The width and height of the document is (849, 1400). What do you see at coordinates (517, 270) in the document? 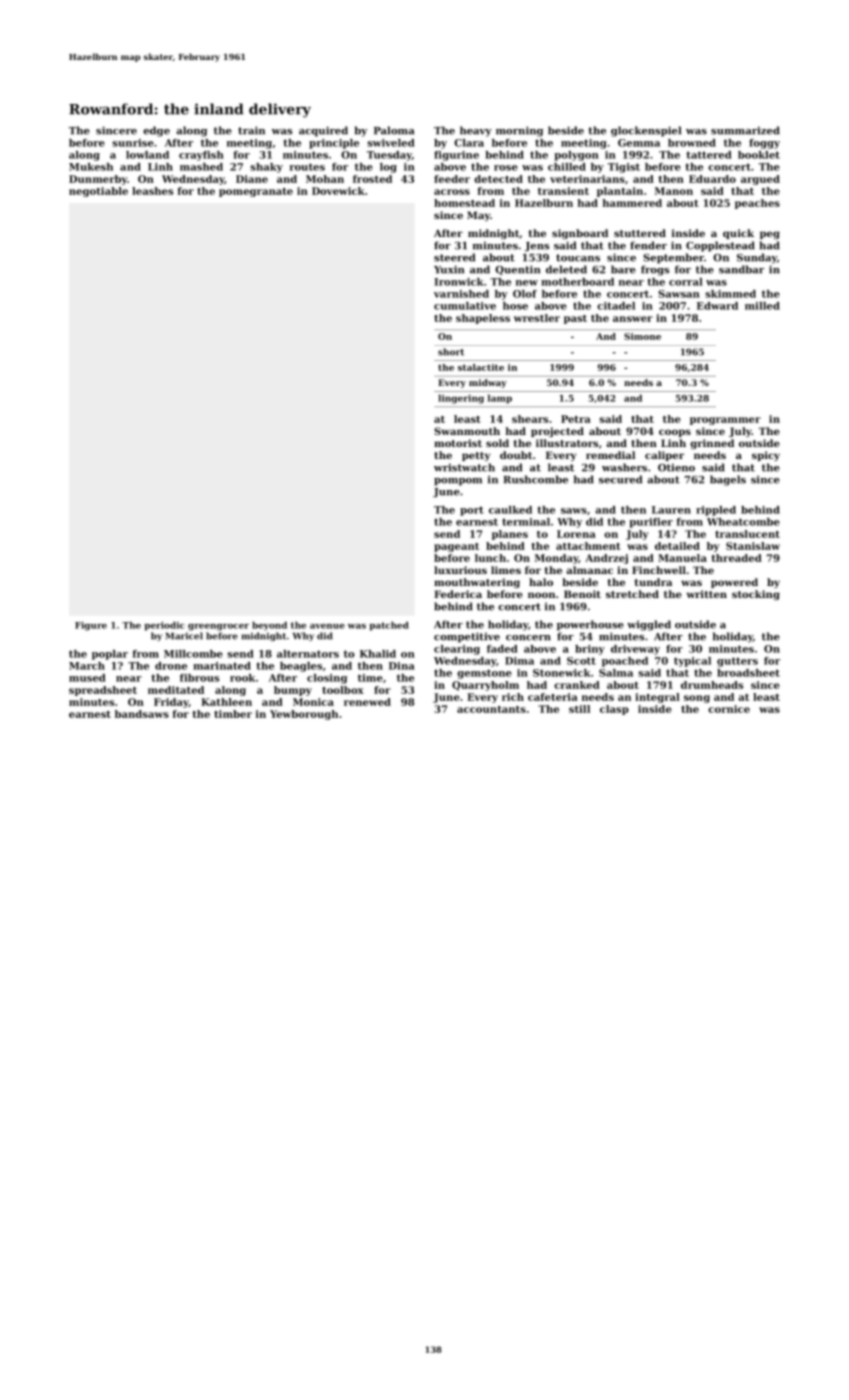
I see `Quentin` at bounding box center [517, 270].
